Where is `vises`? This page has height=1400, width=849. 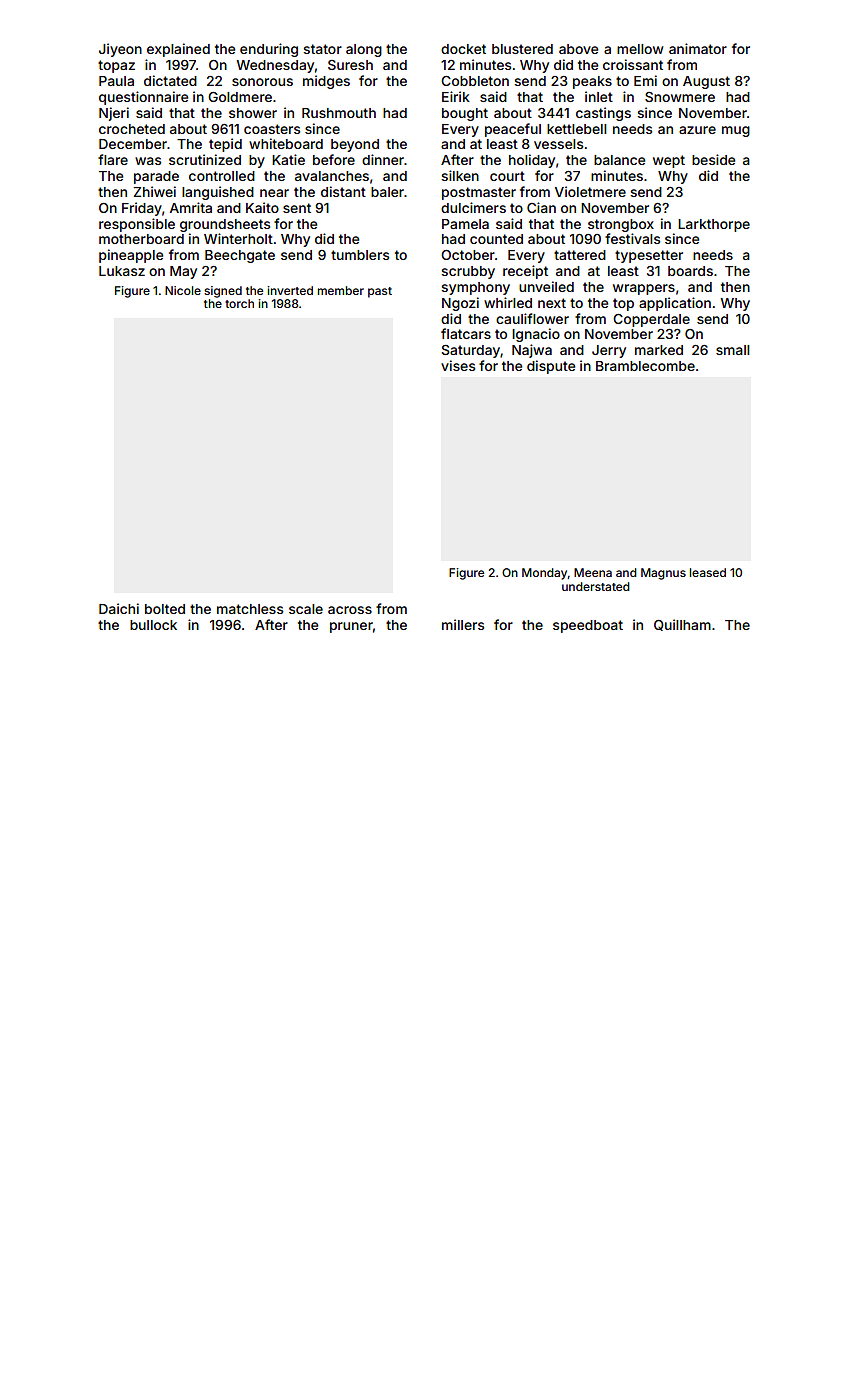
vises is located at coordinates (458, 365).
